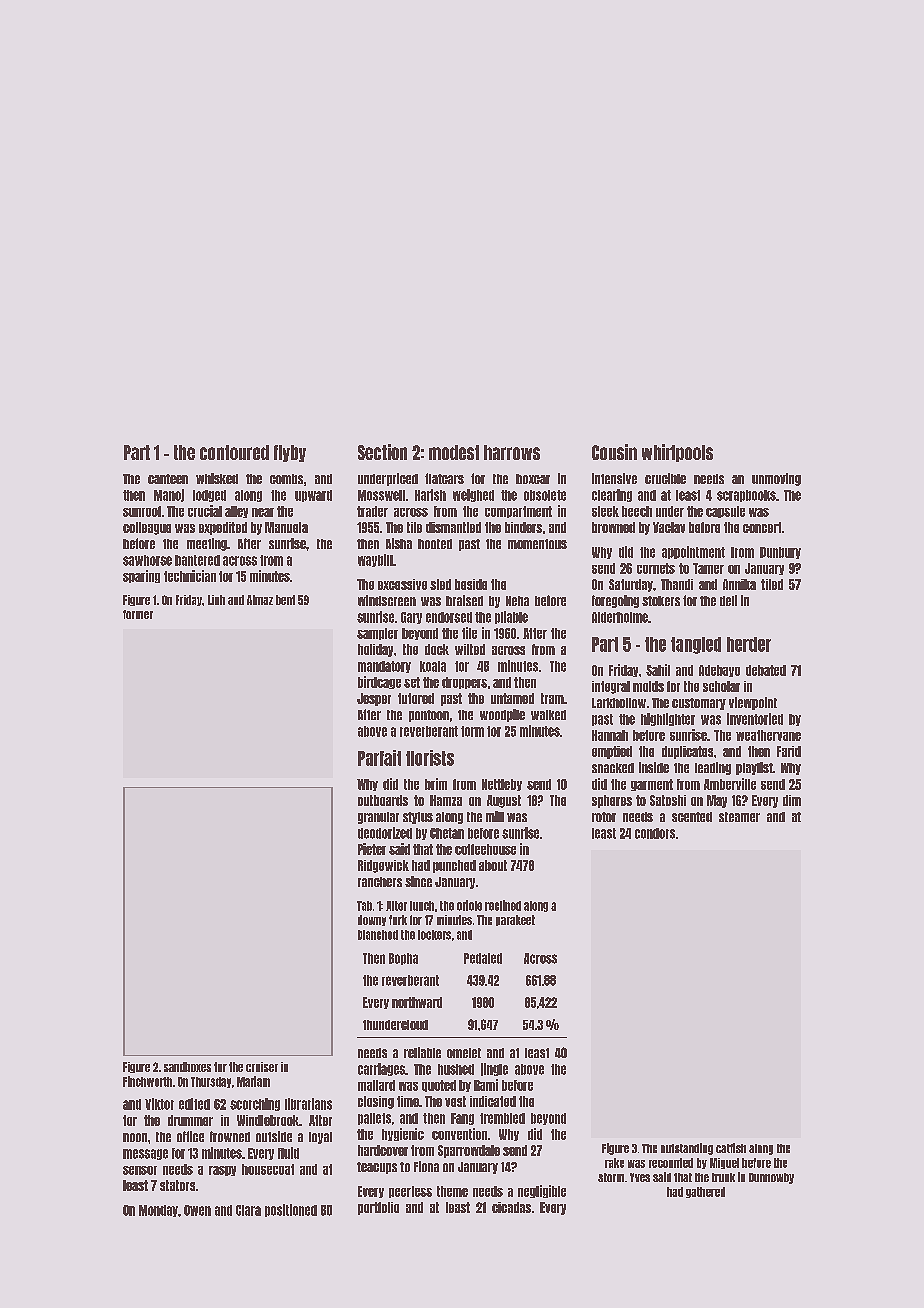 This document has width=924, height=1308. I want to click on blanched, so click(378, 935).
